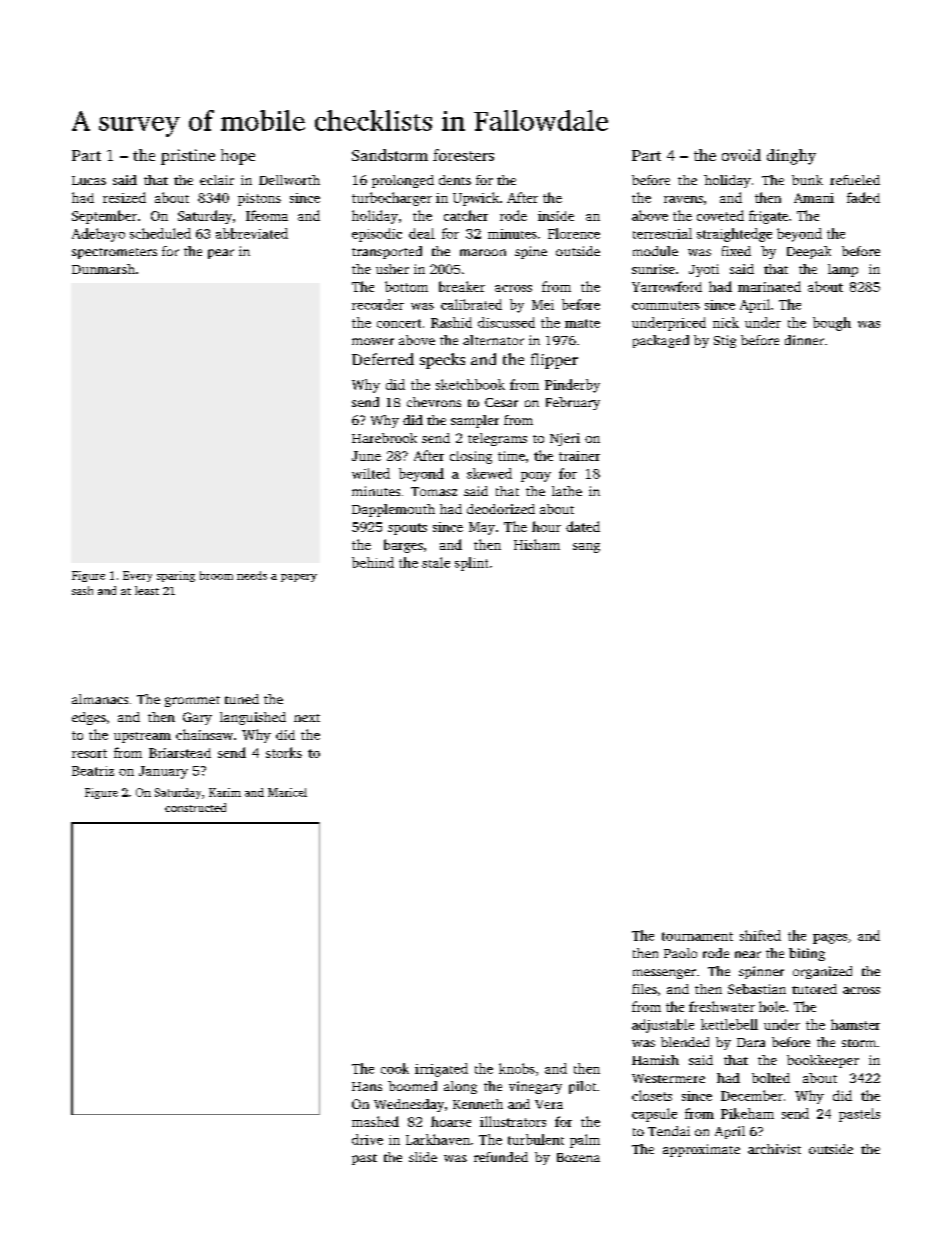 The height and width of the image is (1233, 952). I want to click on pristine, so click(188, 157).
